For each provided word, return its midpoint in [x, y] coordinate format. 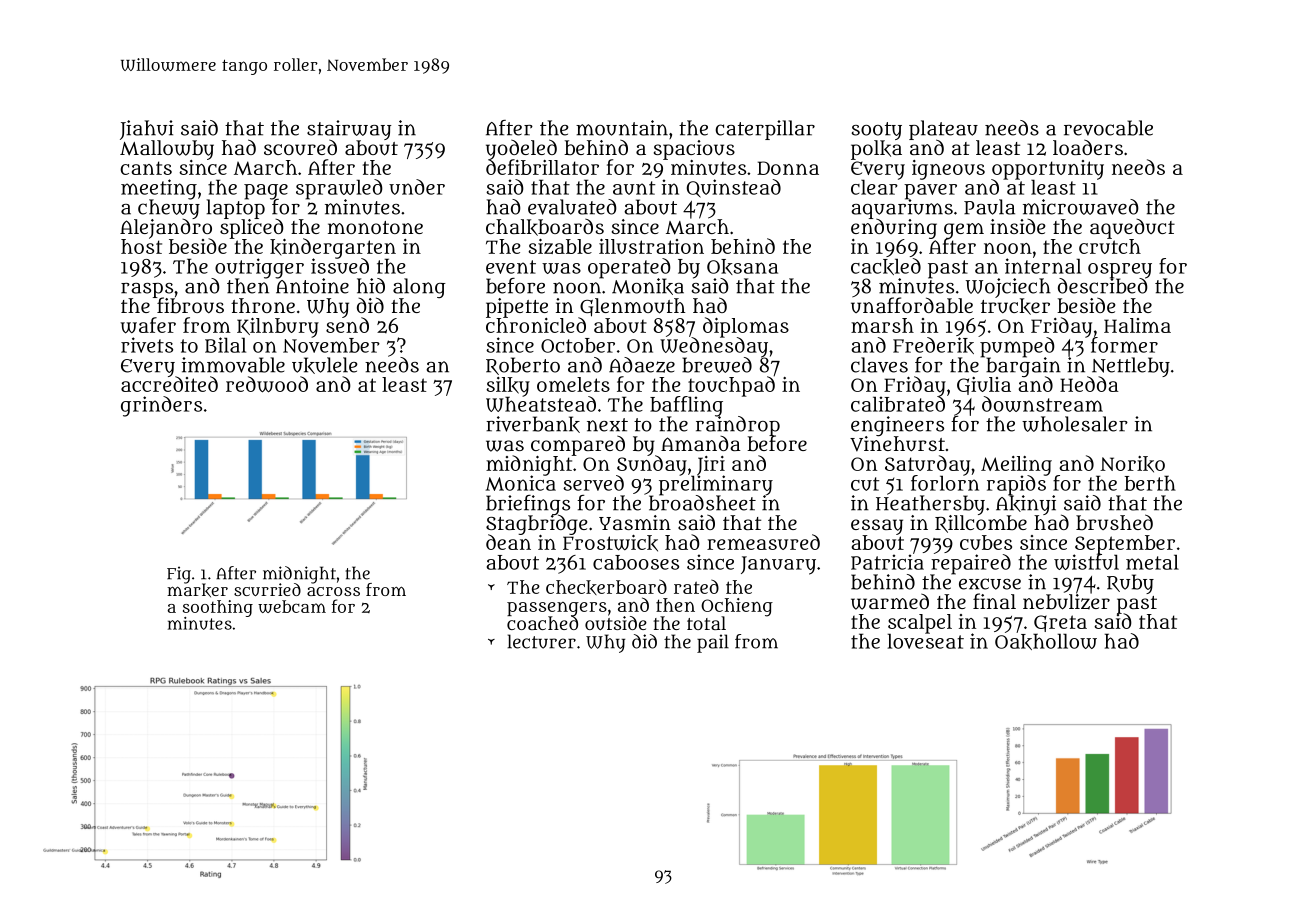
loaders [1088, 147]
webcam [292, 606]
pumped [1017, 347]
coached [542, 623]
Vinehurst [897, 444]
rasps [147, 290]
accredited [169, 384]
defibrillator [542, 167]
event [511, 267]
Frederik [933, 345]
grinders [161, 406]
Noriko [1132, 464]
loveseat [926, 641]
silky [508, 387]
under [417, 187]
